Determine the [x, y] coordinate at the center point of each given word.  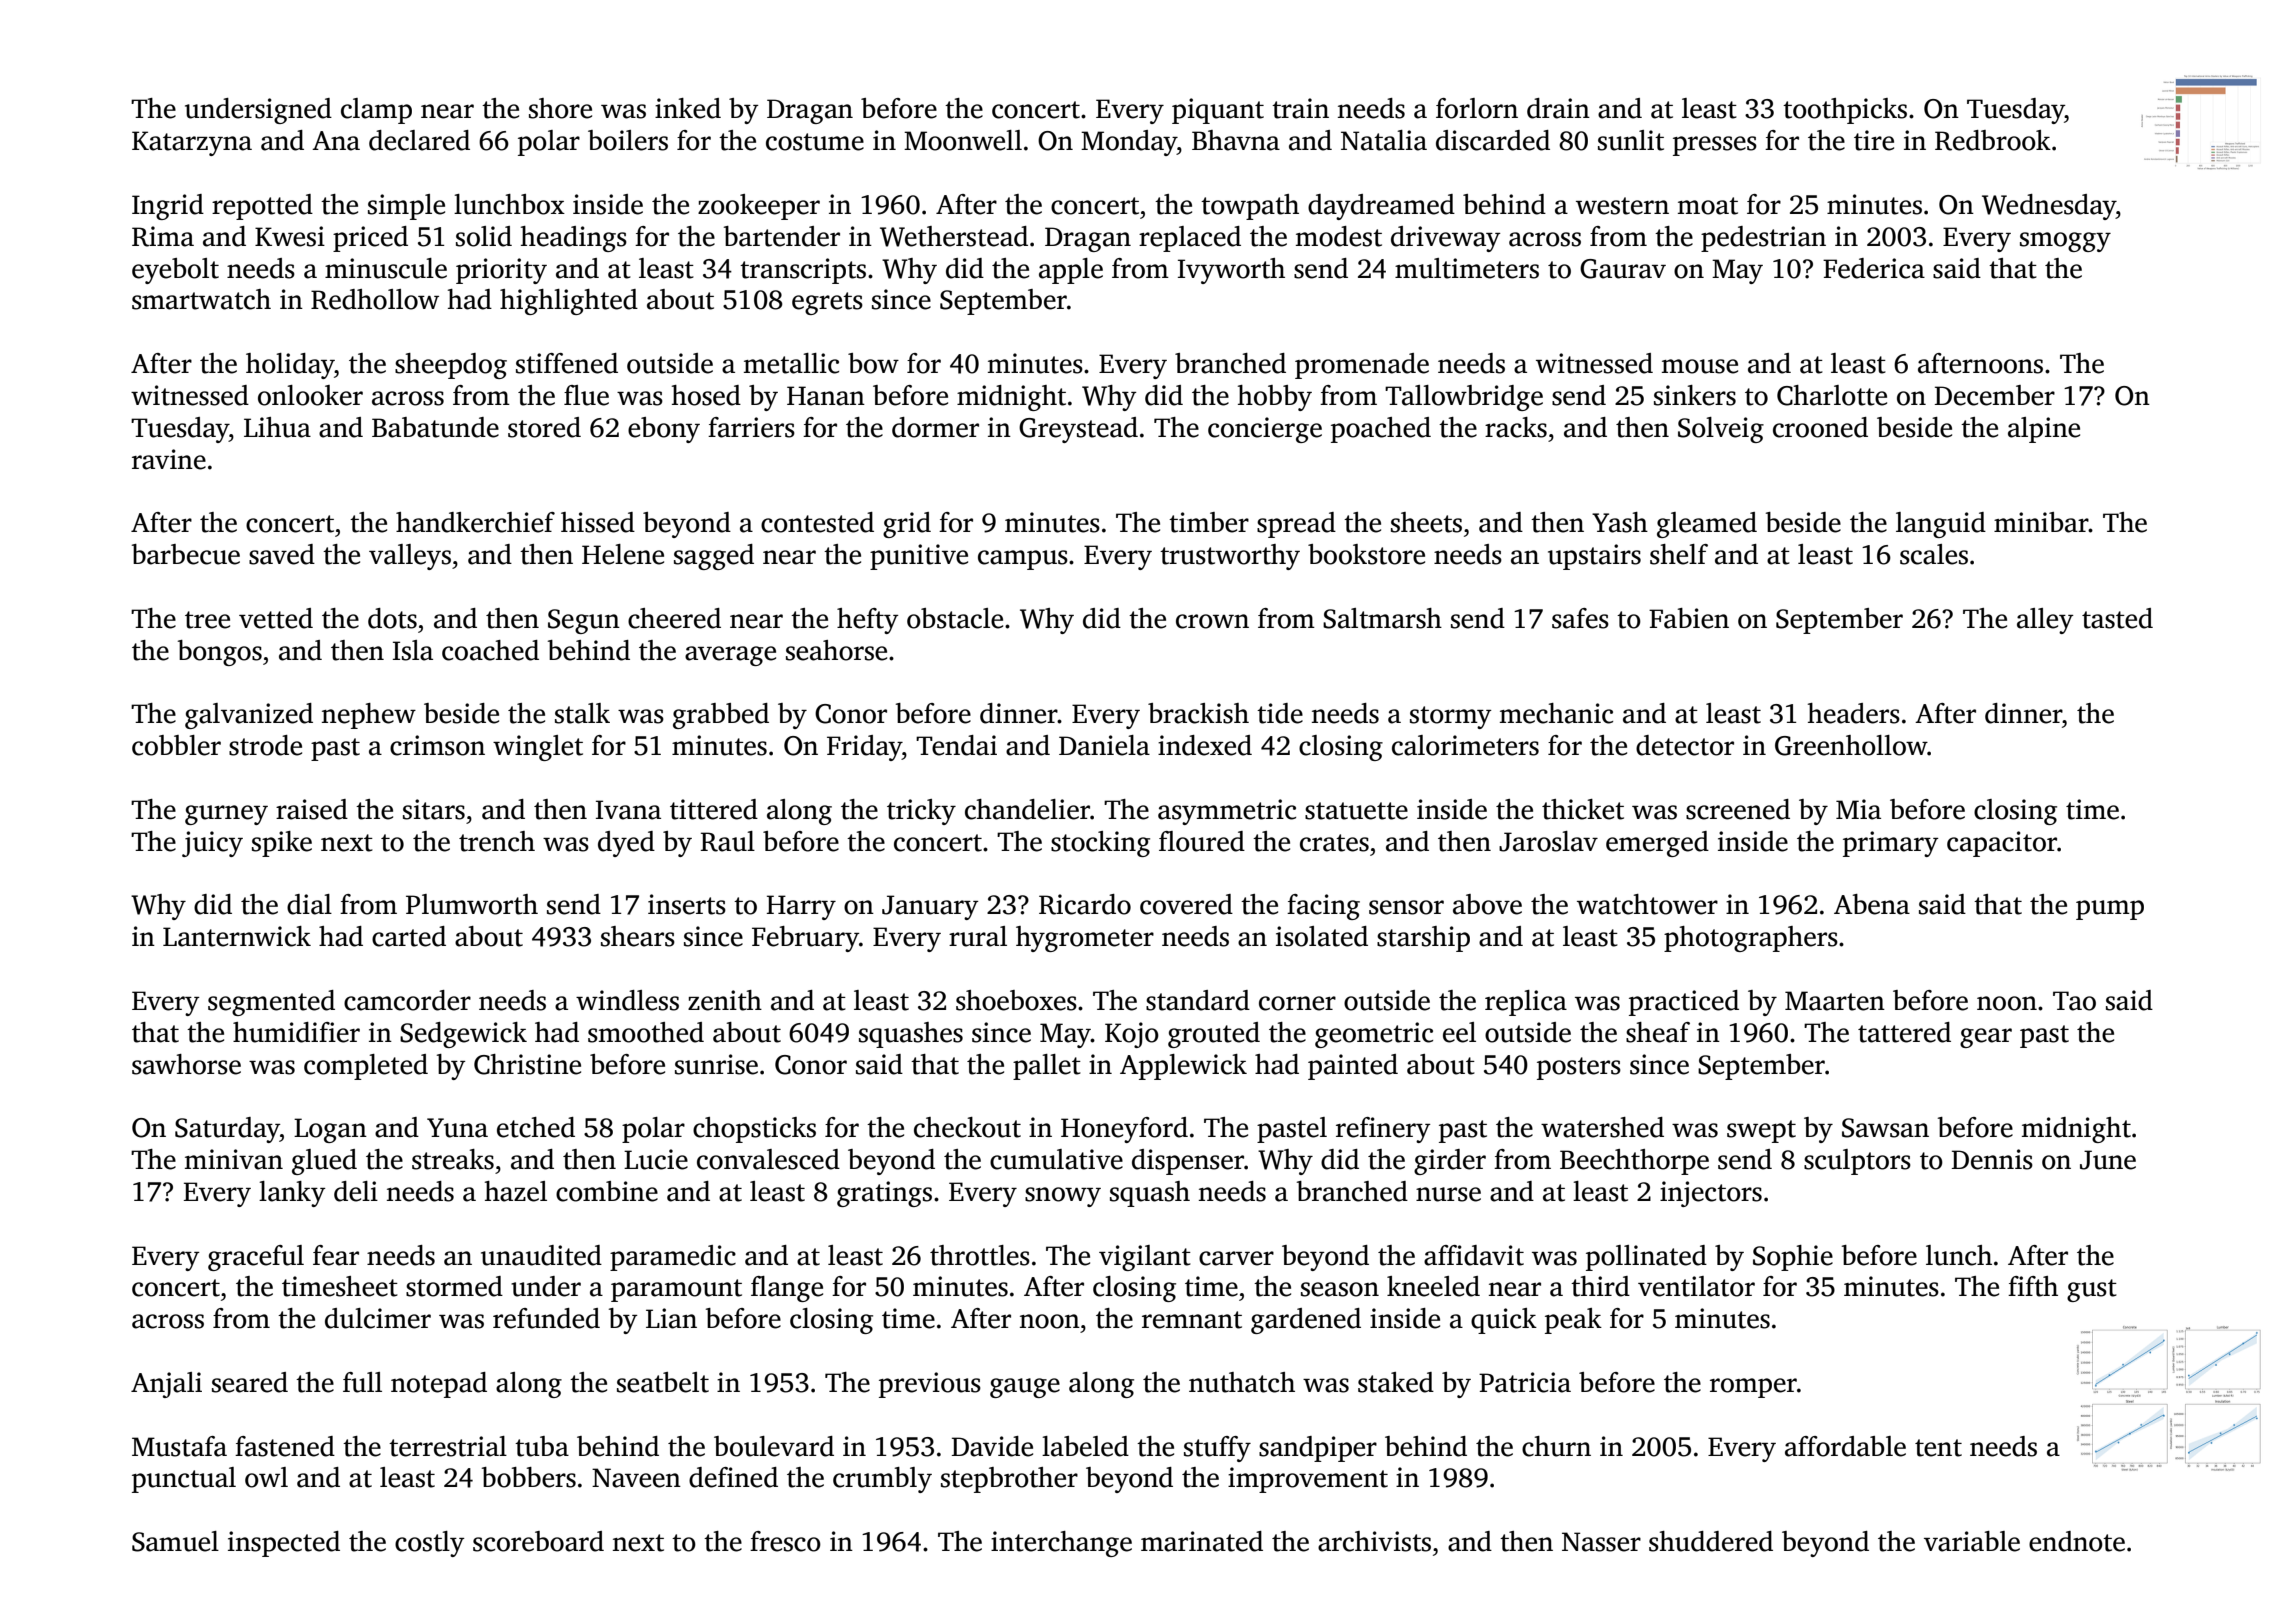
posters [1579, 1068]
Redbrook [1993, 140]
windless [627, 1000]
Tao [2074, 1001]
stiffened [567, 363]
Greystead [1078, 430]
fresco [785, 1541]
